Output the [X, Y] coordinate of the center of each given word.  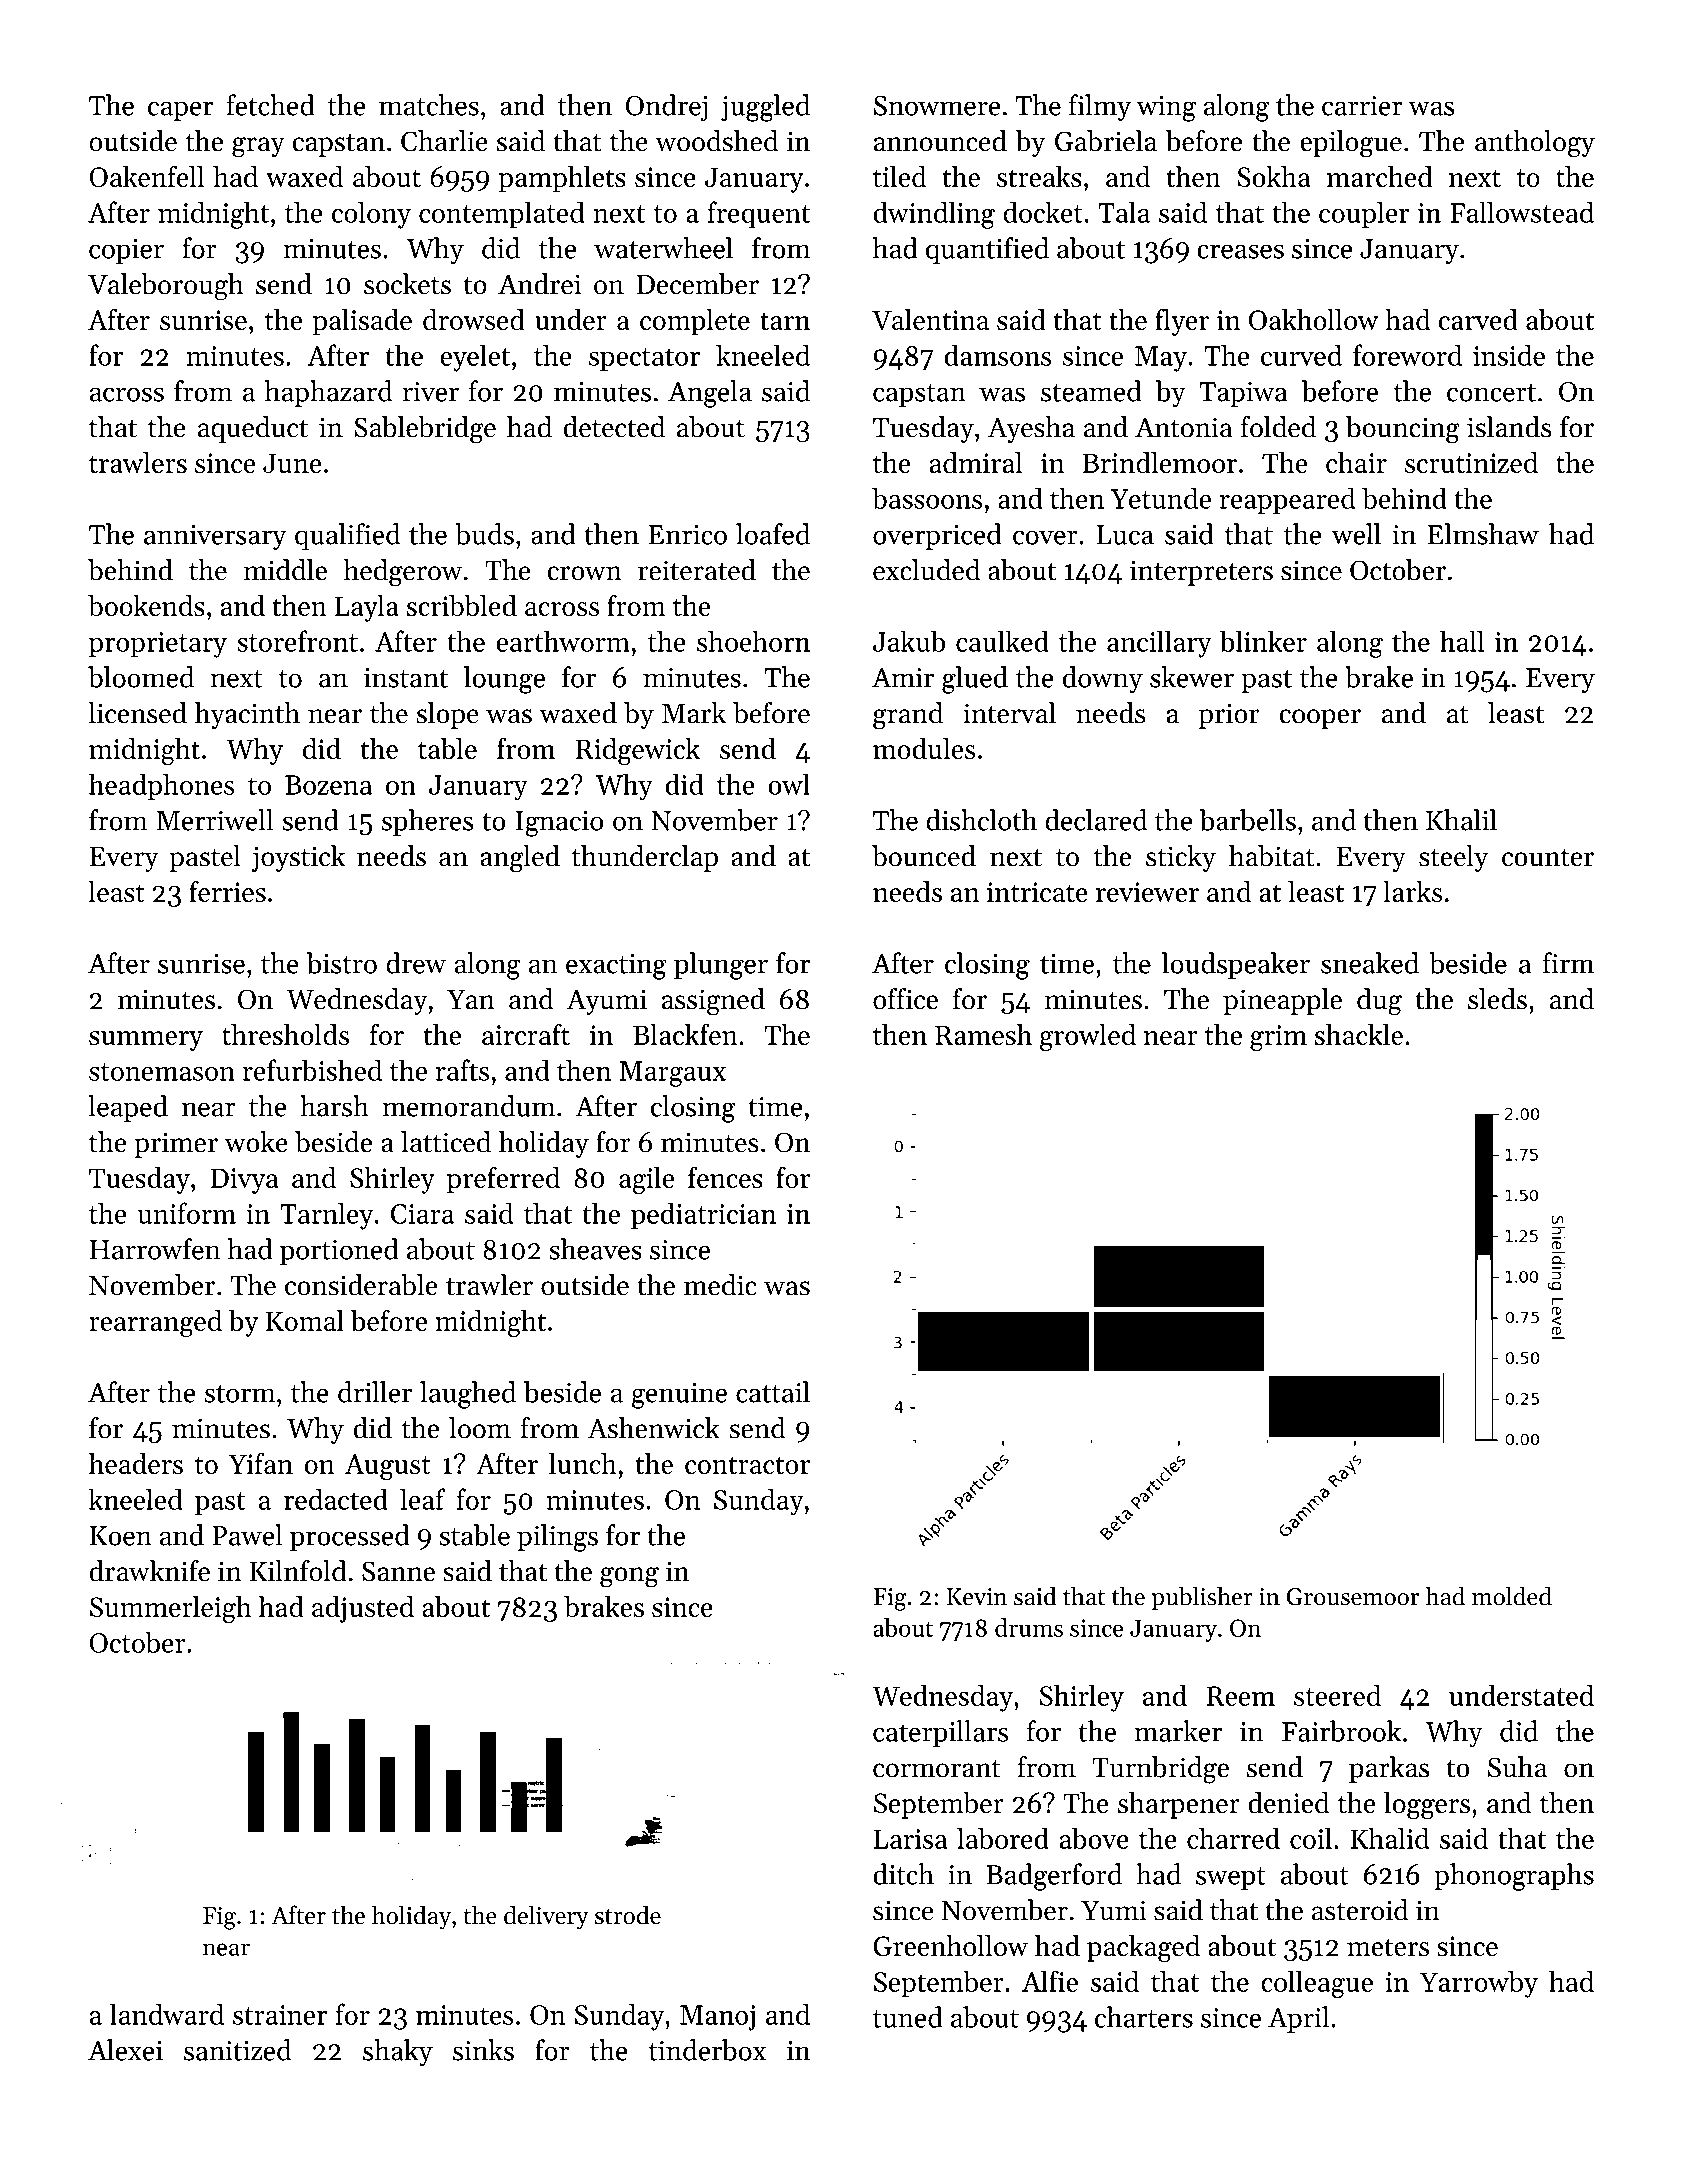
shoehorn [753, 641]
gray [258, 147]
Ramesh [983, 1034]
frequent [759, 215]
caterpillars [940, 1733]
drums [1029, 1627]
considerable [361, 1285]
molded [1512, 1596]
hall [1462, 641]
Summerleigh [171, 1609]
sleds [1497, 999]
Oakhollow [1313, 319]
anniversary [215, 538]
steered [1337, 1695]
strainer [280, 2015]
